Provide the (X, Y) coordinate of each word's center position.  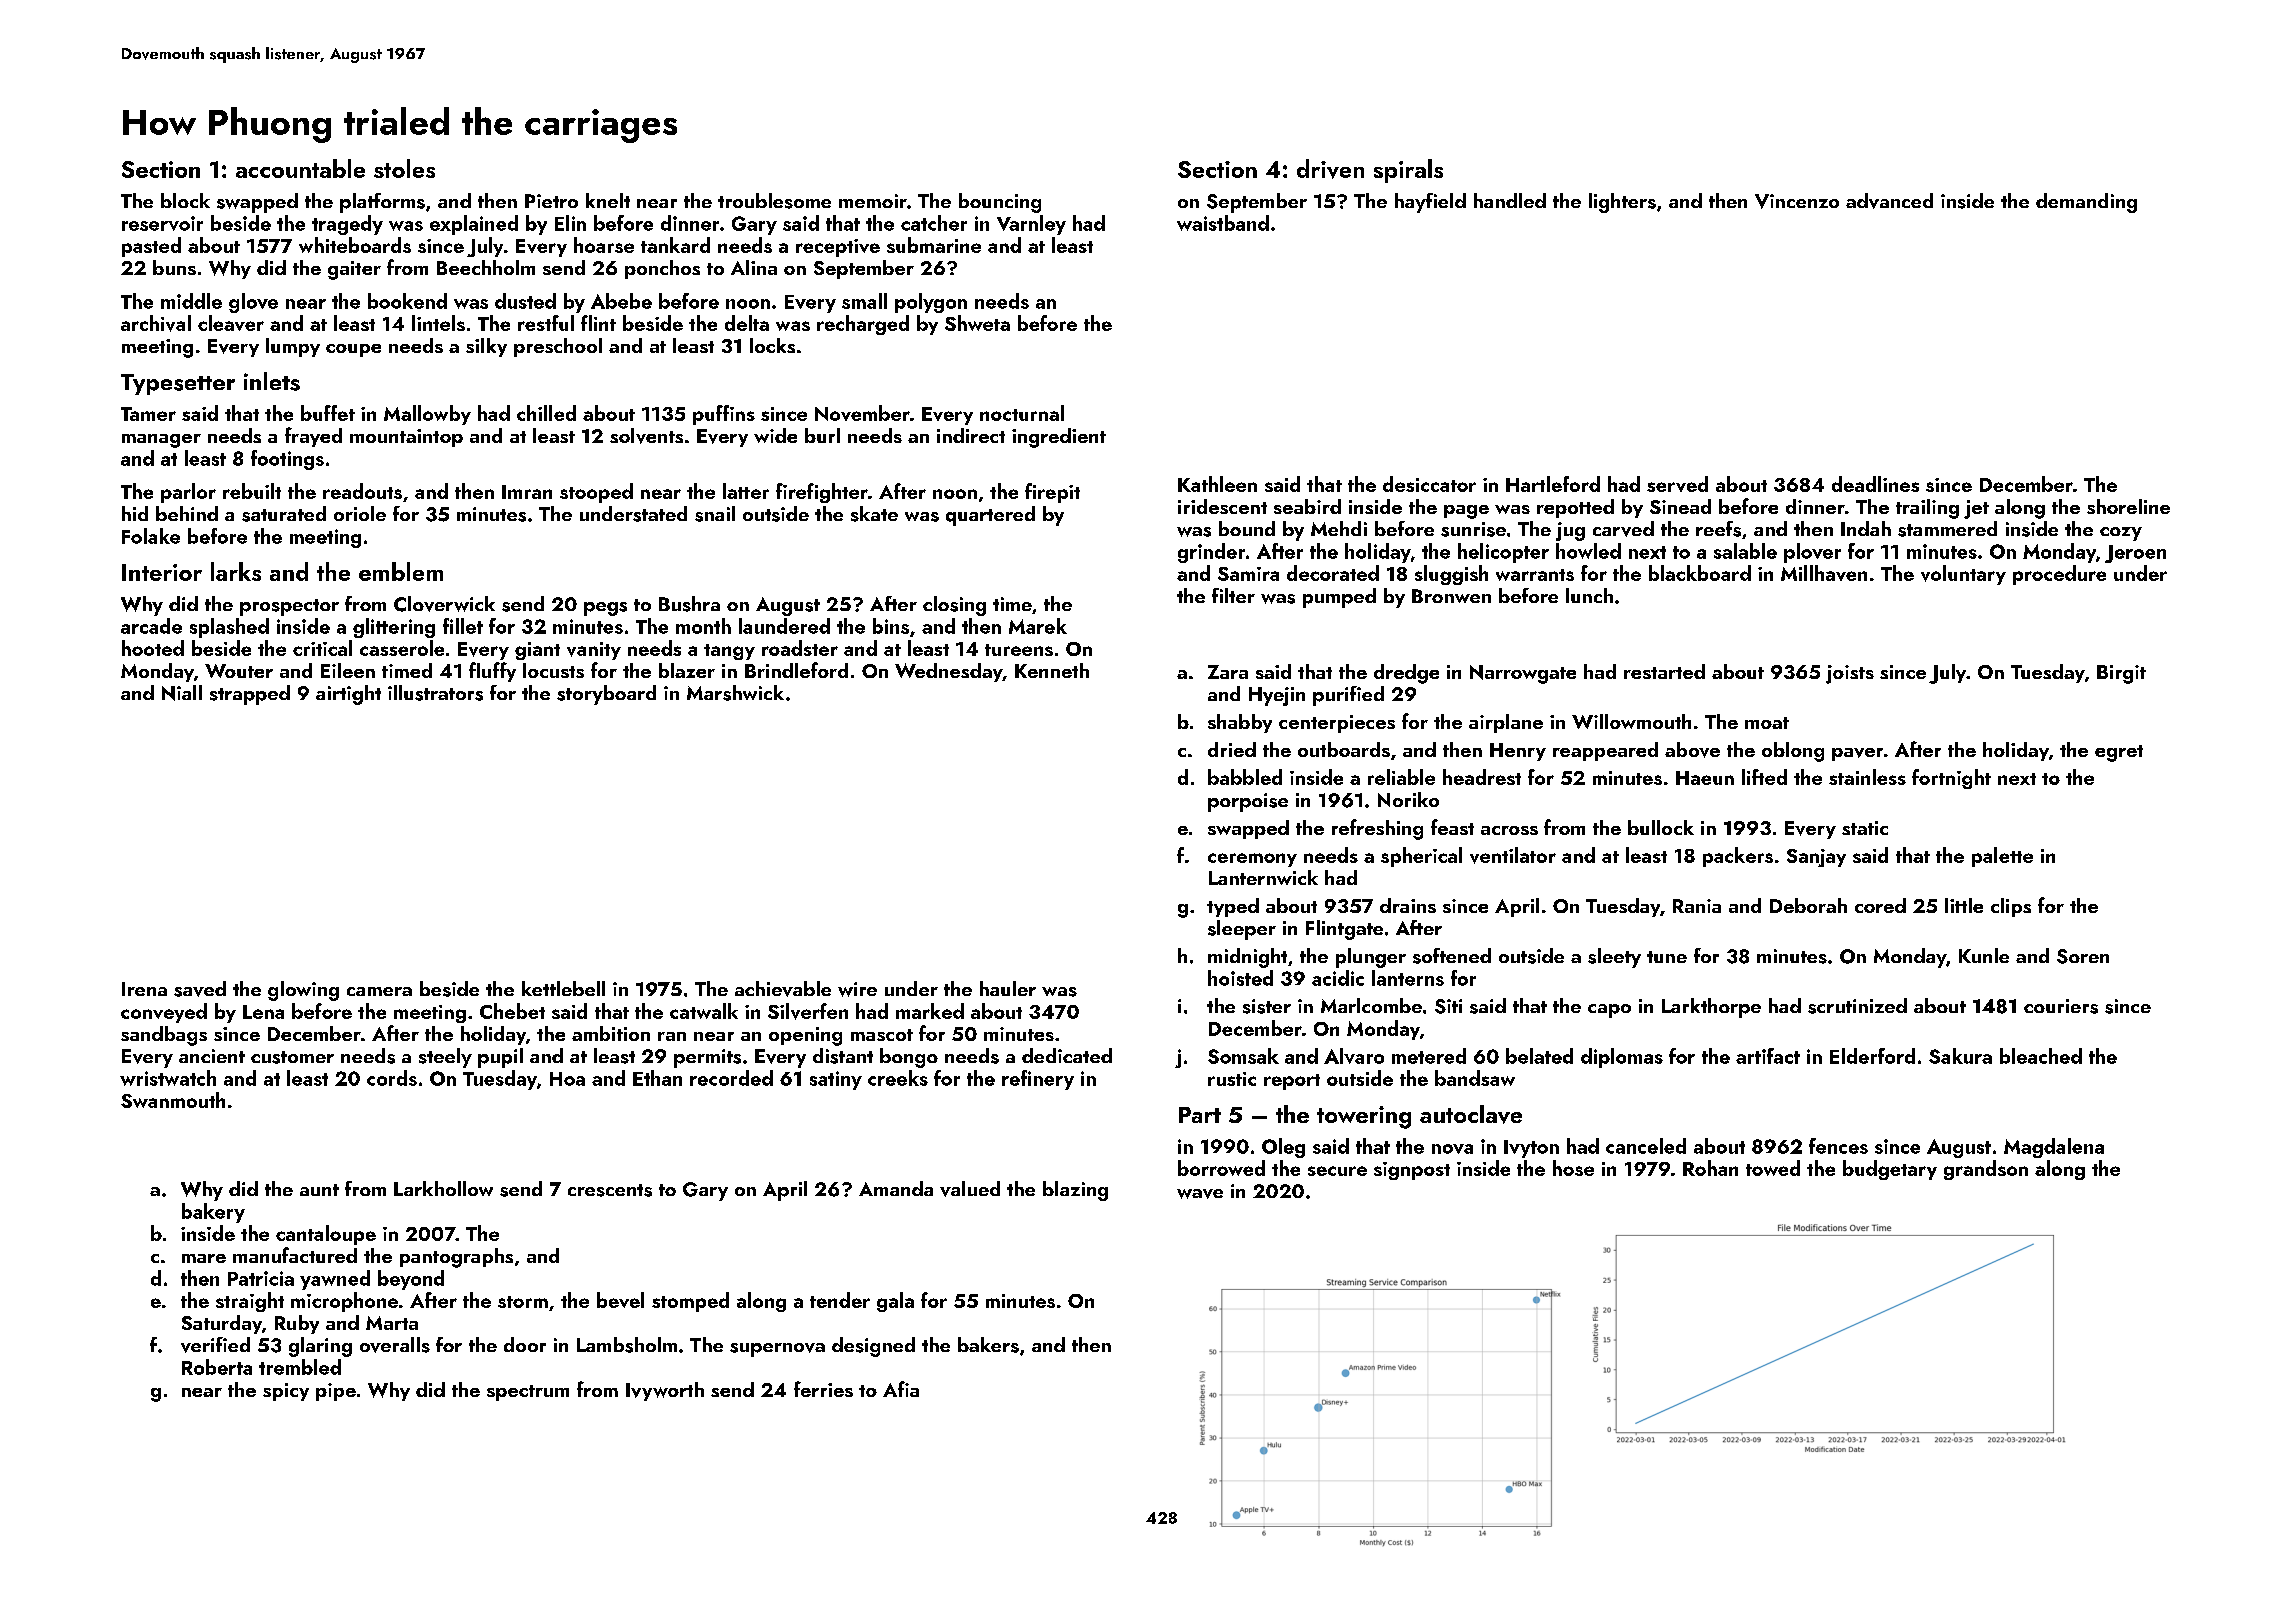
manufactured (295, 1255)
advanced (1889, 201)
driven (1330, 169)
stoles (404, 168)
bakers (988, 1345)
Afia (901, 1389)
